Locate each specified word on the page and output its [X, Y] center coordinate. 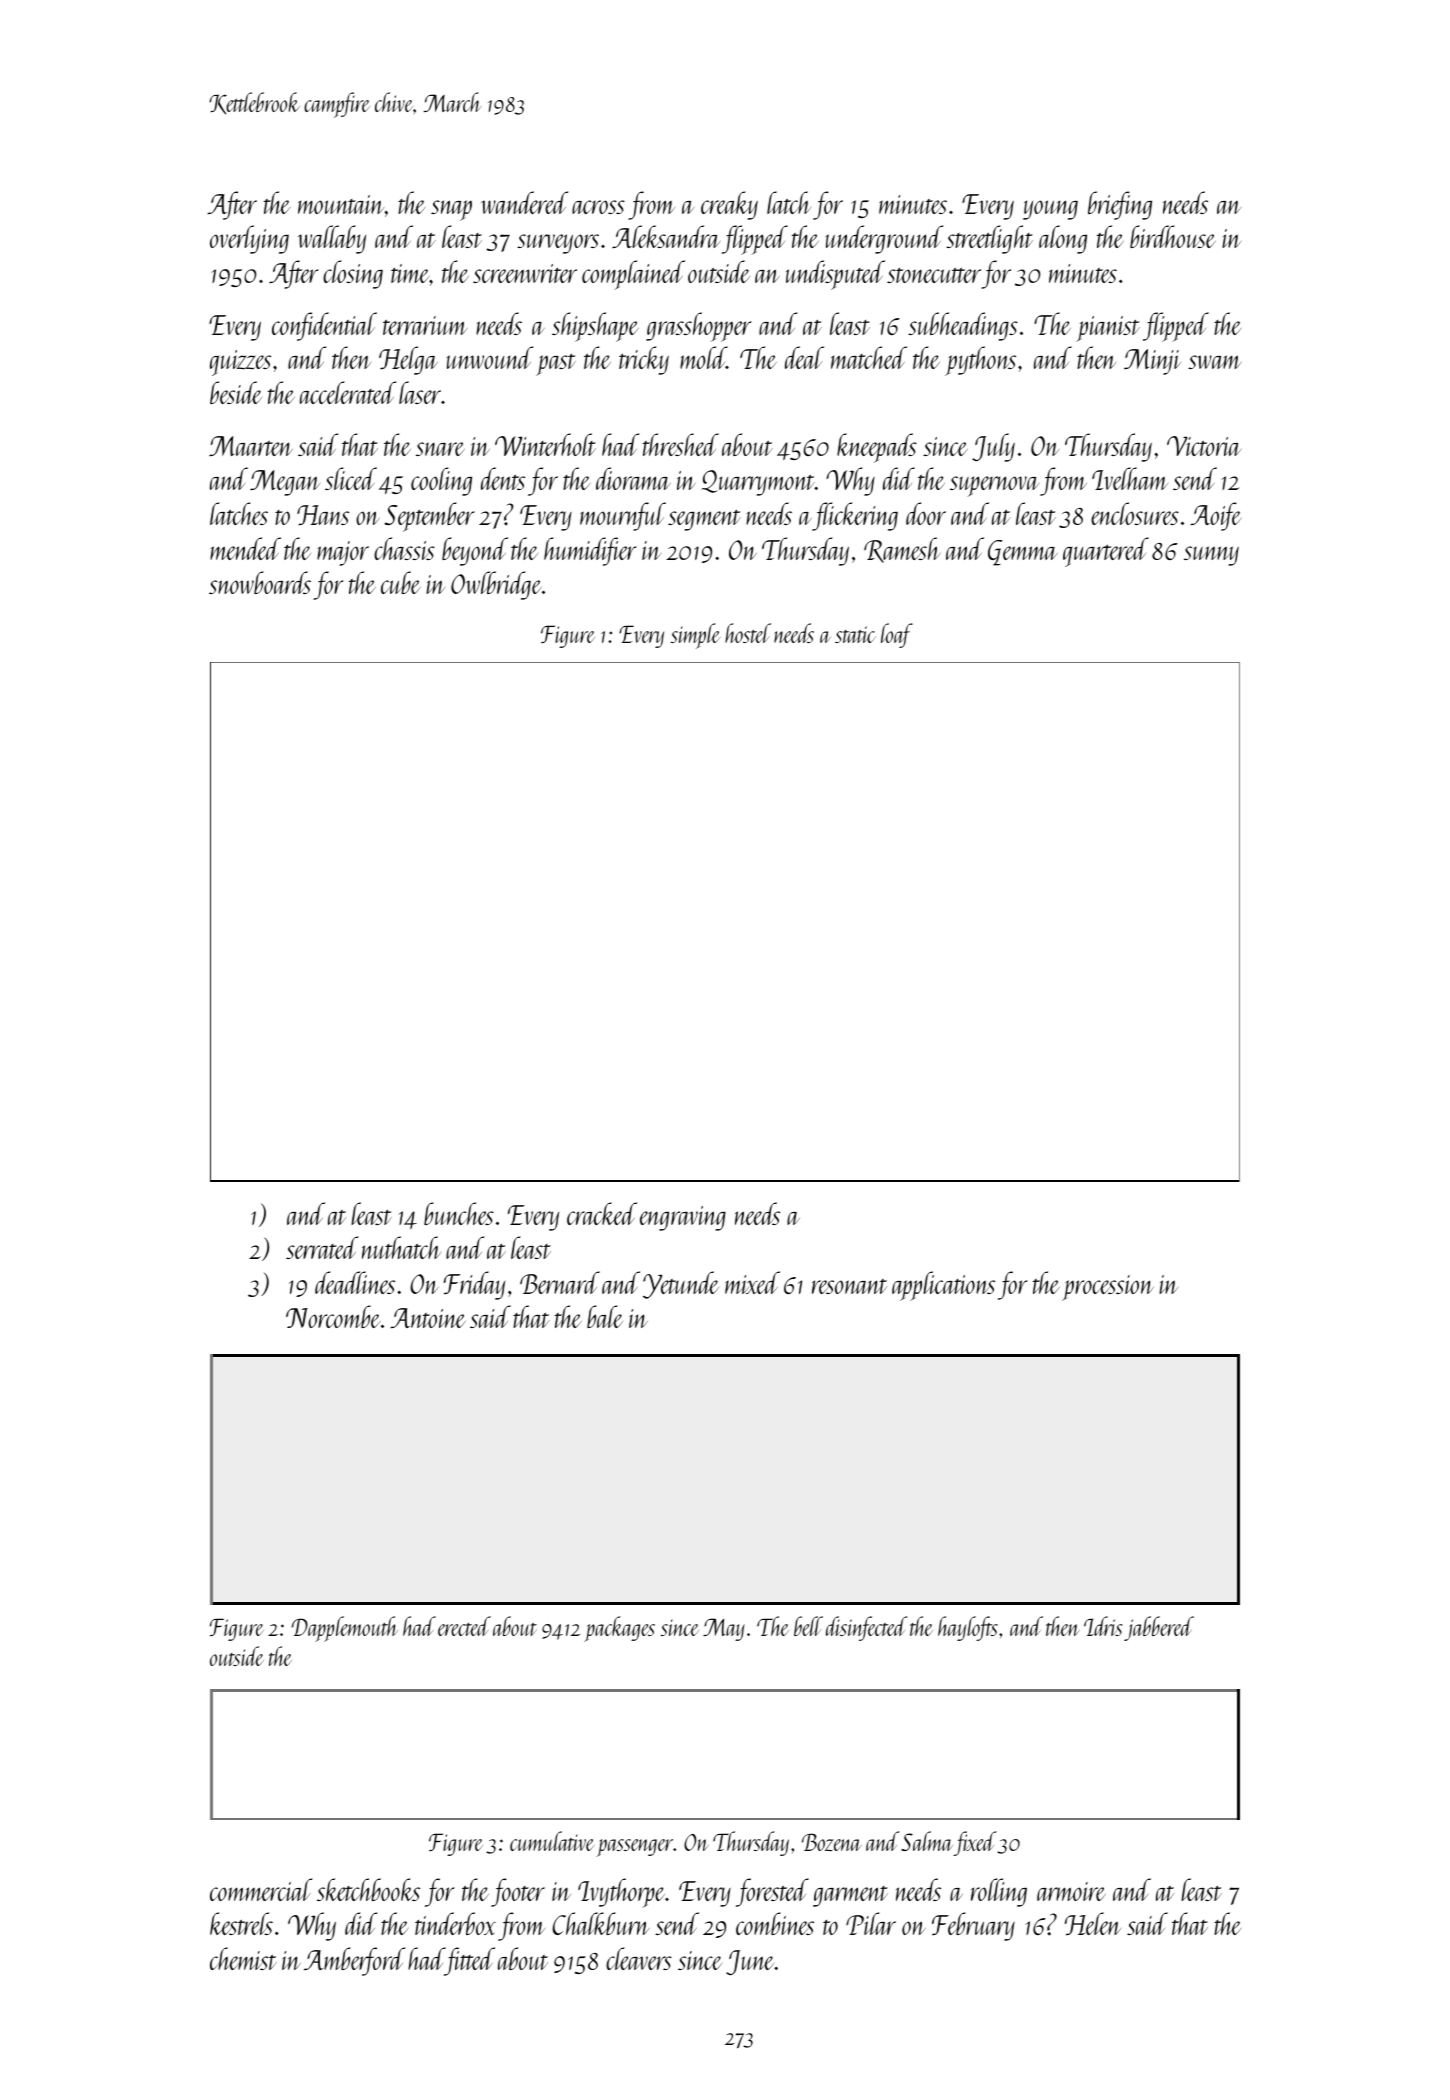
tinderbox [455, 1923]
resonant [849, 1286]
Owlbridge [496, 585]
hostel [748, 633]
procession [1108, 1288]
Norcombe [333, 1316]
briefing [1120, 205]
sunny [1211, 556]
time [410, 273]
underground [884, 239]
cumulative [552, 1841]
